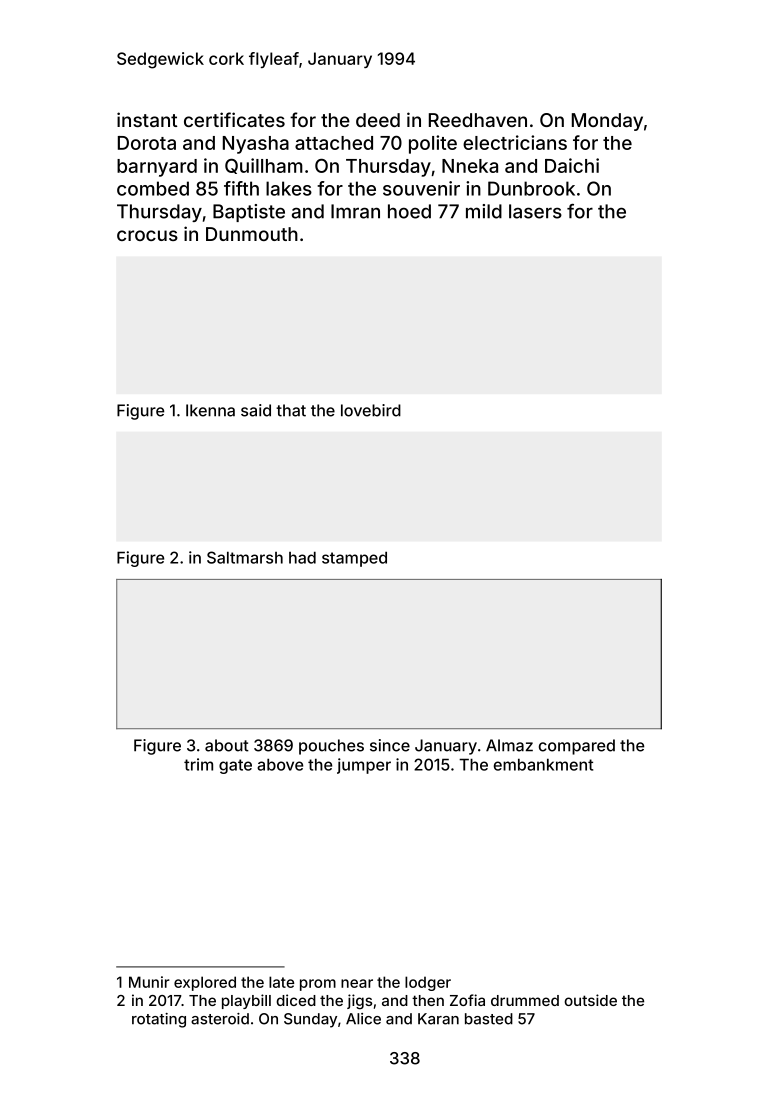  What do you see at coordinates (363, 1019) in the image?
I see `Alice` at bounding box center [363, 1019].
